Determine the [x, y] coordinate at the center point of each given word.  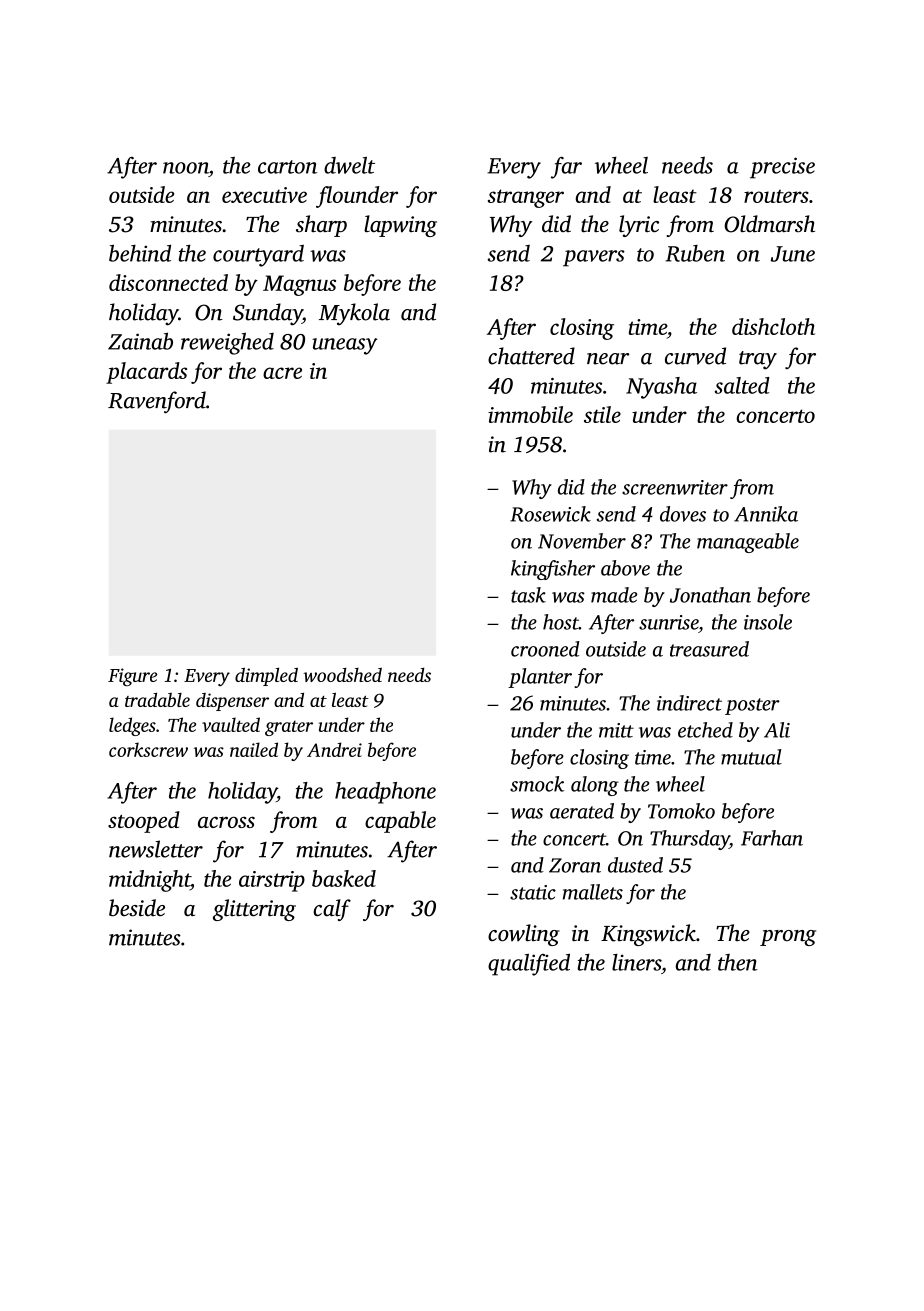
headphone [385, 793]
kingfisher [553, 570]
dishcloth [773, 326]
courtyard [258, 256]
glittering [254, 910]
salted [742, 385]
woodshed [342, 675]
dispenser [232, 702]
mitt [616, 730]
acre [282, 373]
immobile [530, 414]
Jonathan [710, 595]
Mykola [354, 314]
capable [400, 822]
